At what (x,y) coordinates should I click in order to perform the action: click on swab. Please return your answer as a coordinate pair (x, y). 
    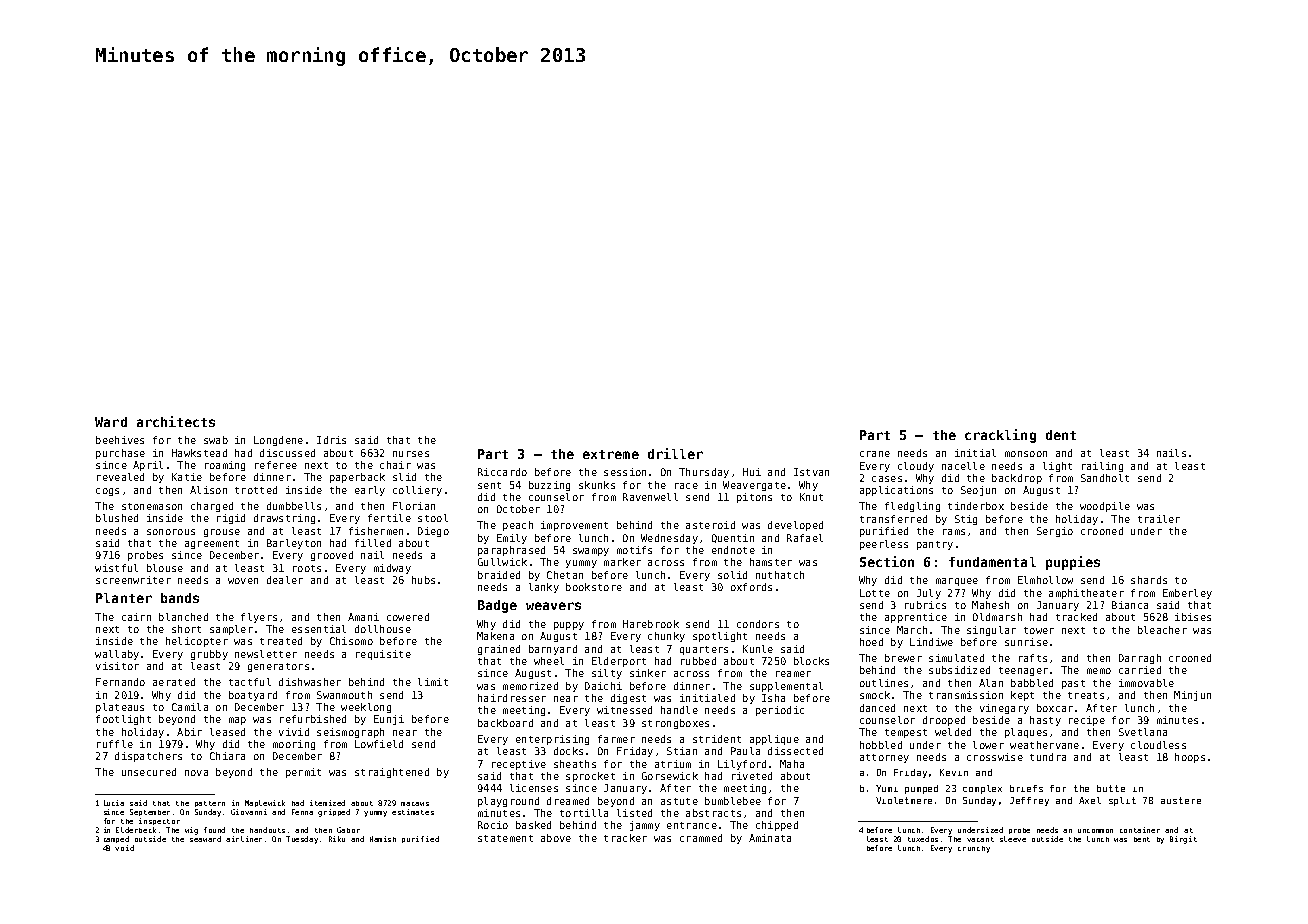
    Looking at the image, I should click on (216, 440).
